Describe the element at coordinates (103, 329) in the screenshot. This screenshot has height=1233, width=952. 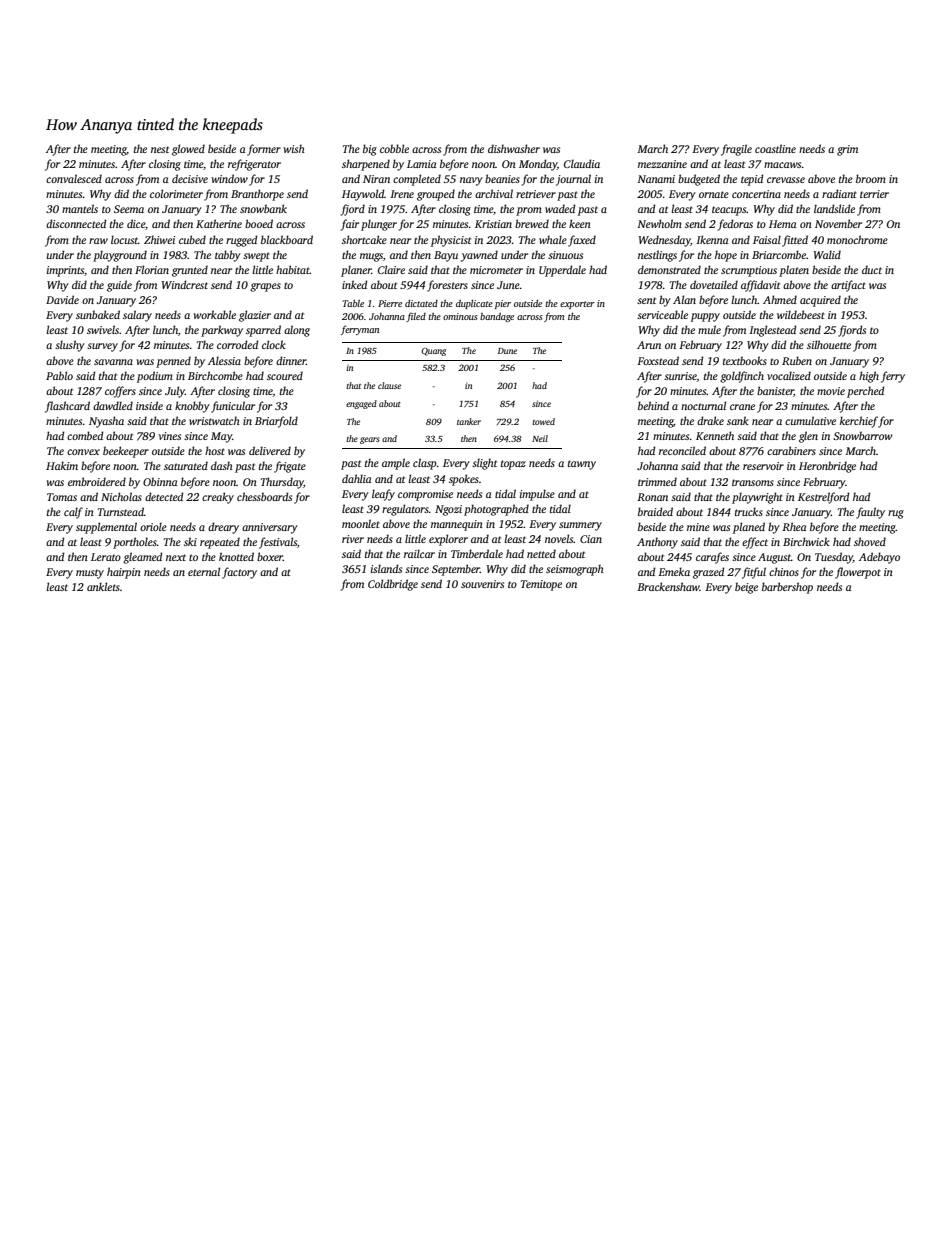
I see `swivels` at that location.
